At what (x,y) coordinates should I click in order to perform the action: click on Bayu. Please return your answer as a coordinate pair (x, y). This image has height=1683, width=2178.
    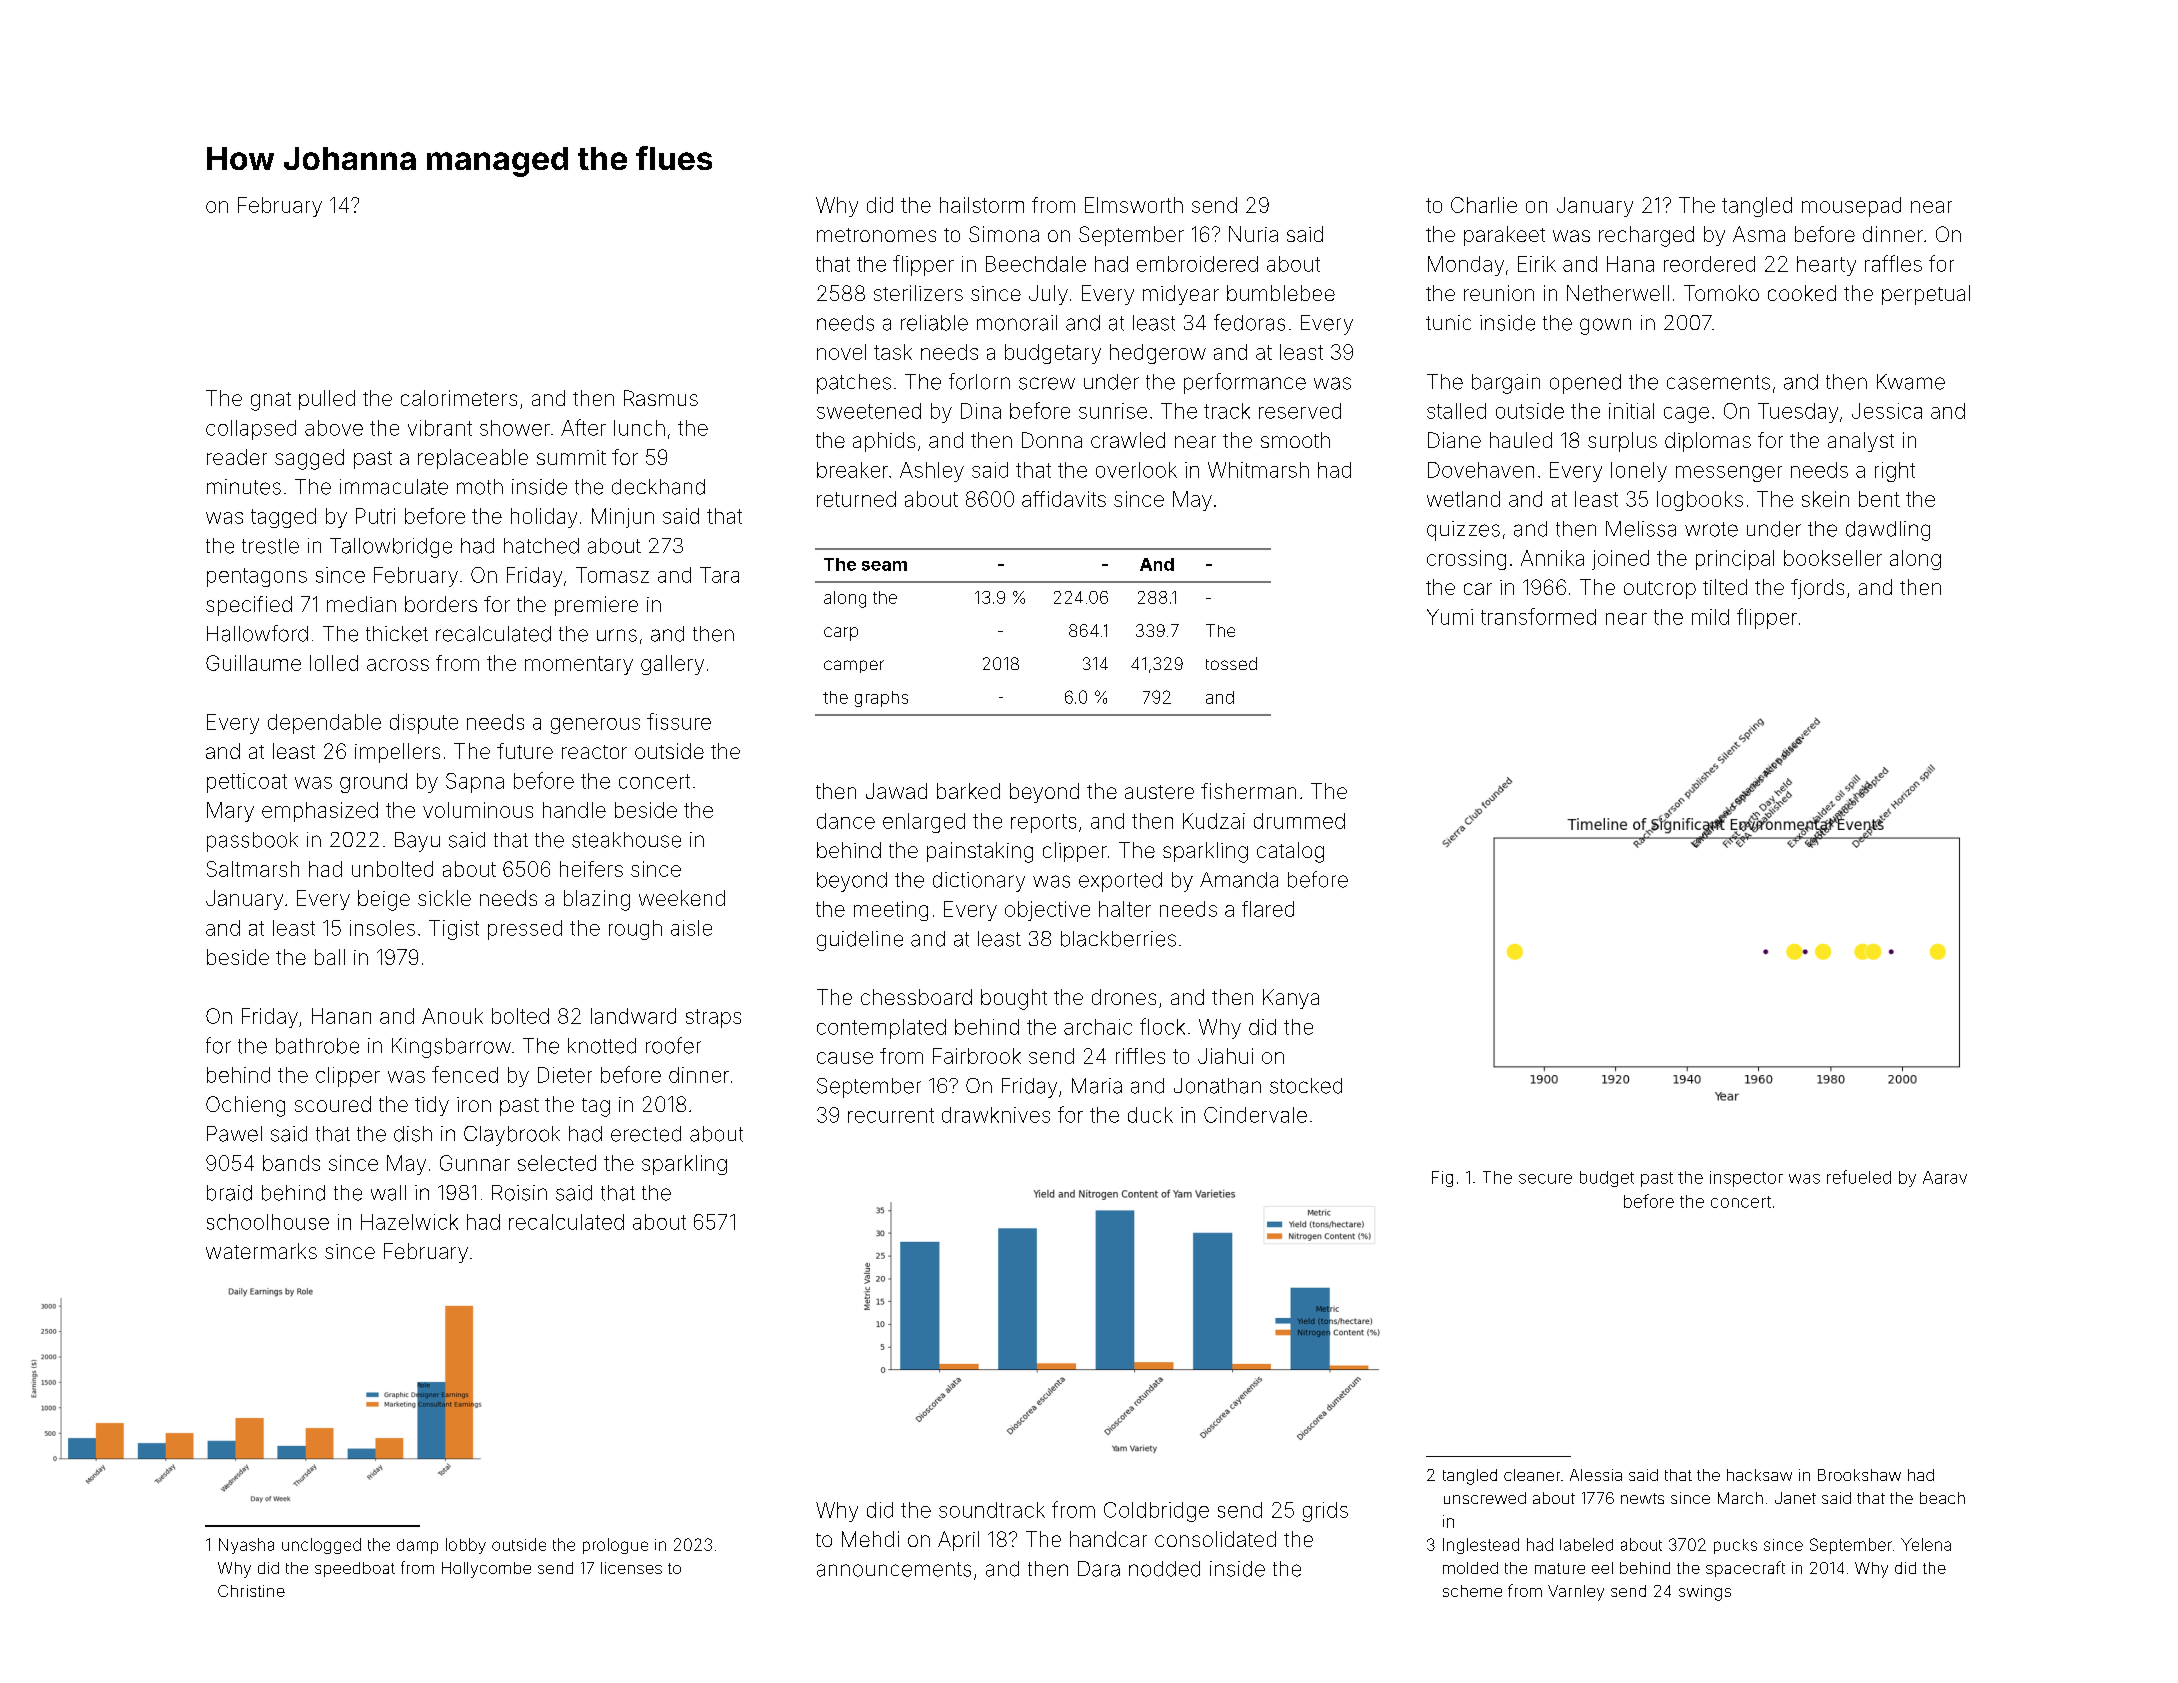
    Looking at the image, I should click on (417, 842).
